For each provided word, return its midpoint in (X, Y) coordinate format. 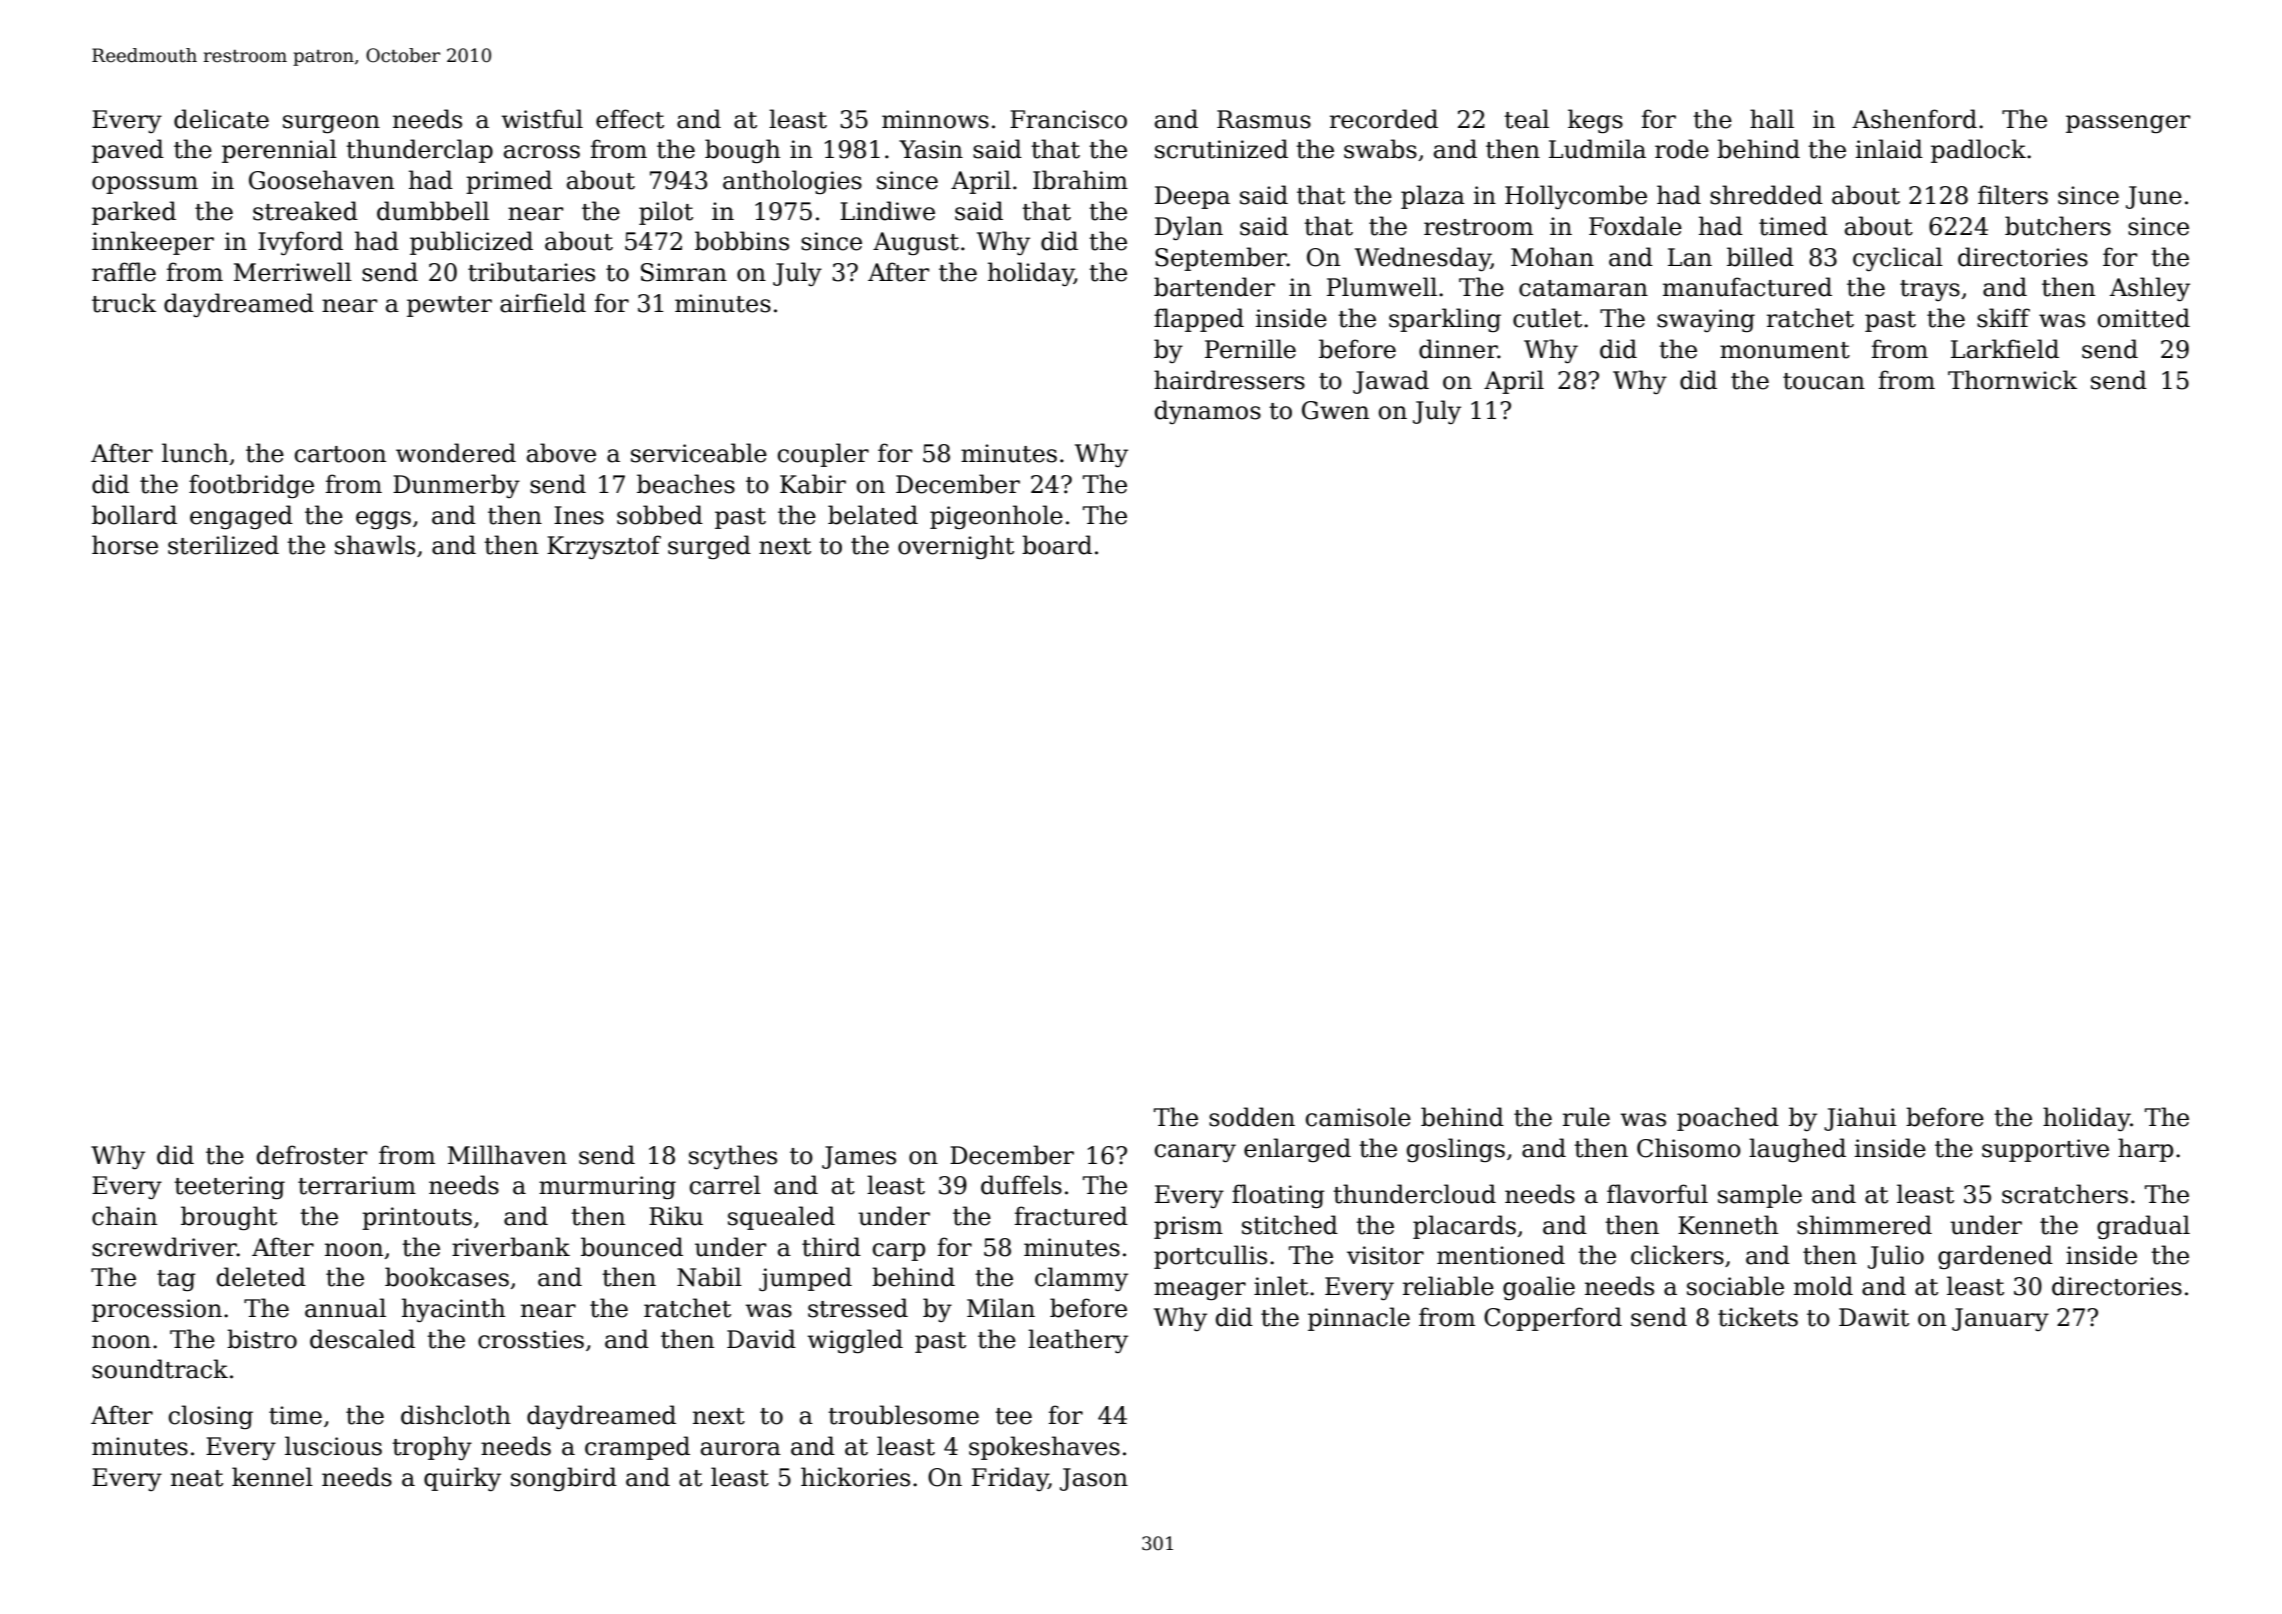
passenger (2128, 124)
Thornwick (2012, 380)
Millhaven (507, 1155)
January (2000, 1319)
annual (345, 1308)
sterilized (223, 545)
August (916, 243)
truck (124, 303)
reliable (1448, 1286)
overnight (956, 547)
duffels (1021, 1185)
